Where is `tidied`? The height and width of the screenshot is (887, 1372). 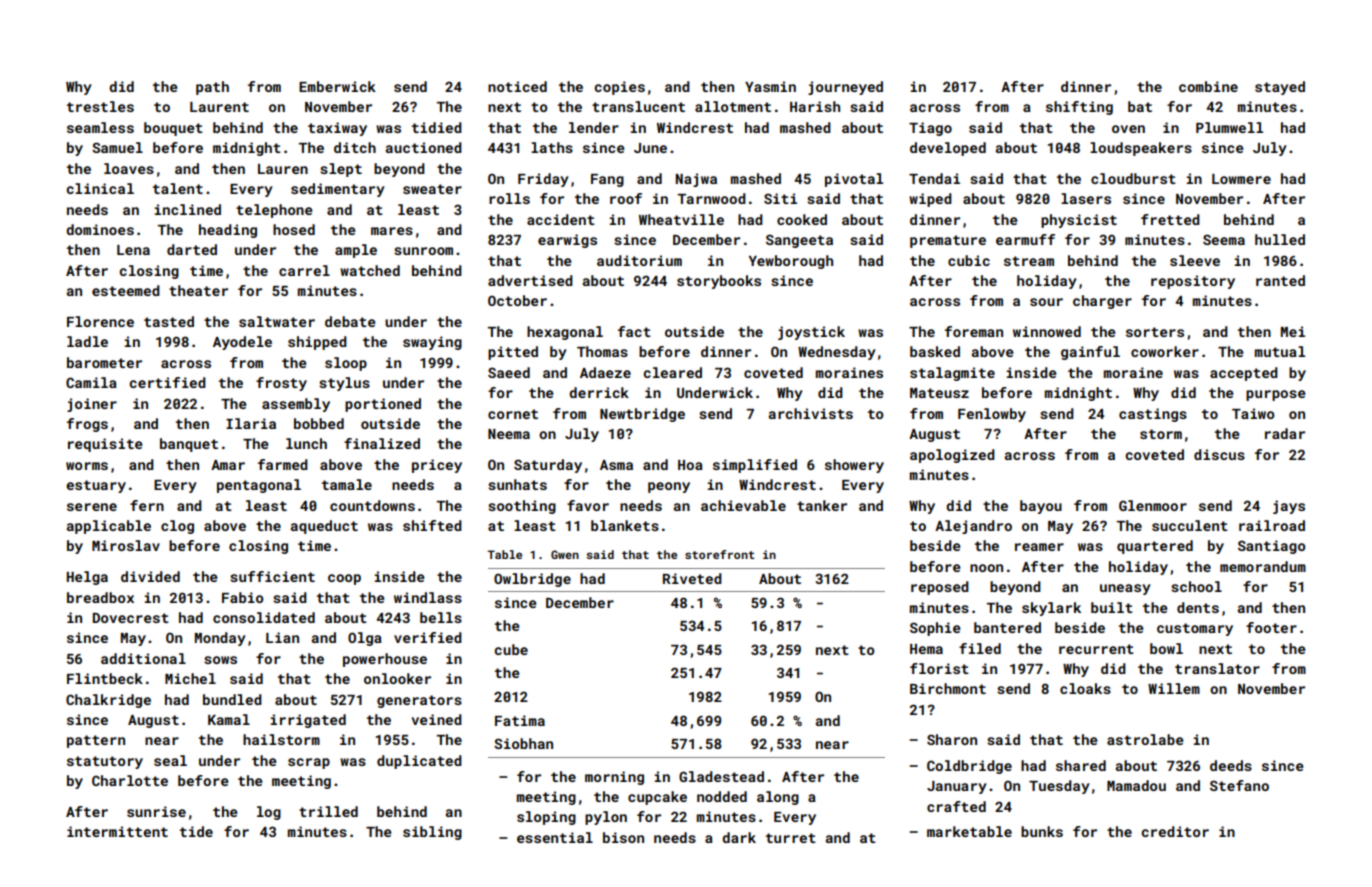 tidied is located at coordinates (437, 127).
